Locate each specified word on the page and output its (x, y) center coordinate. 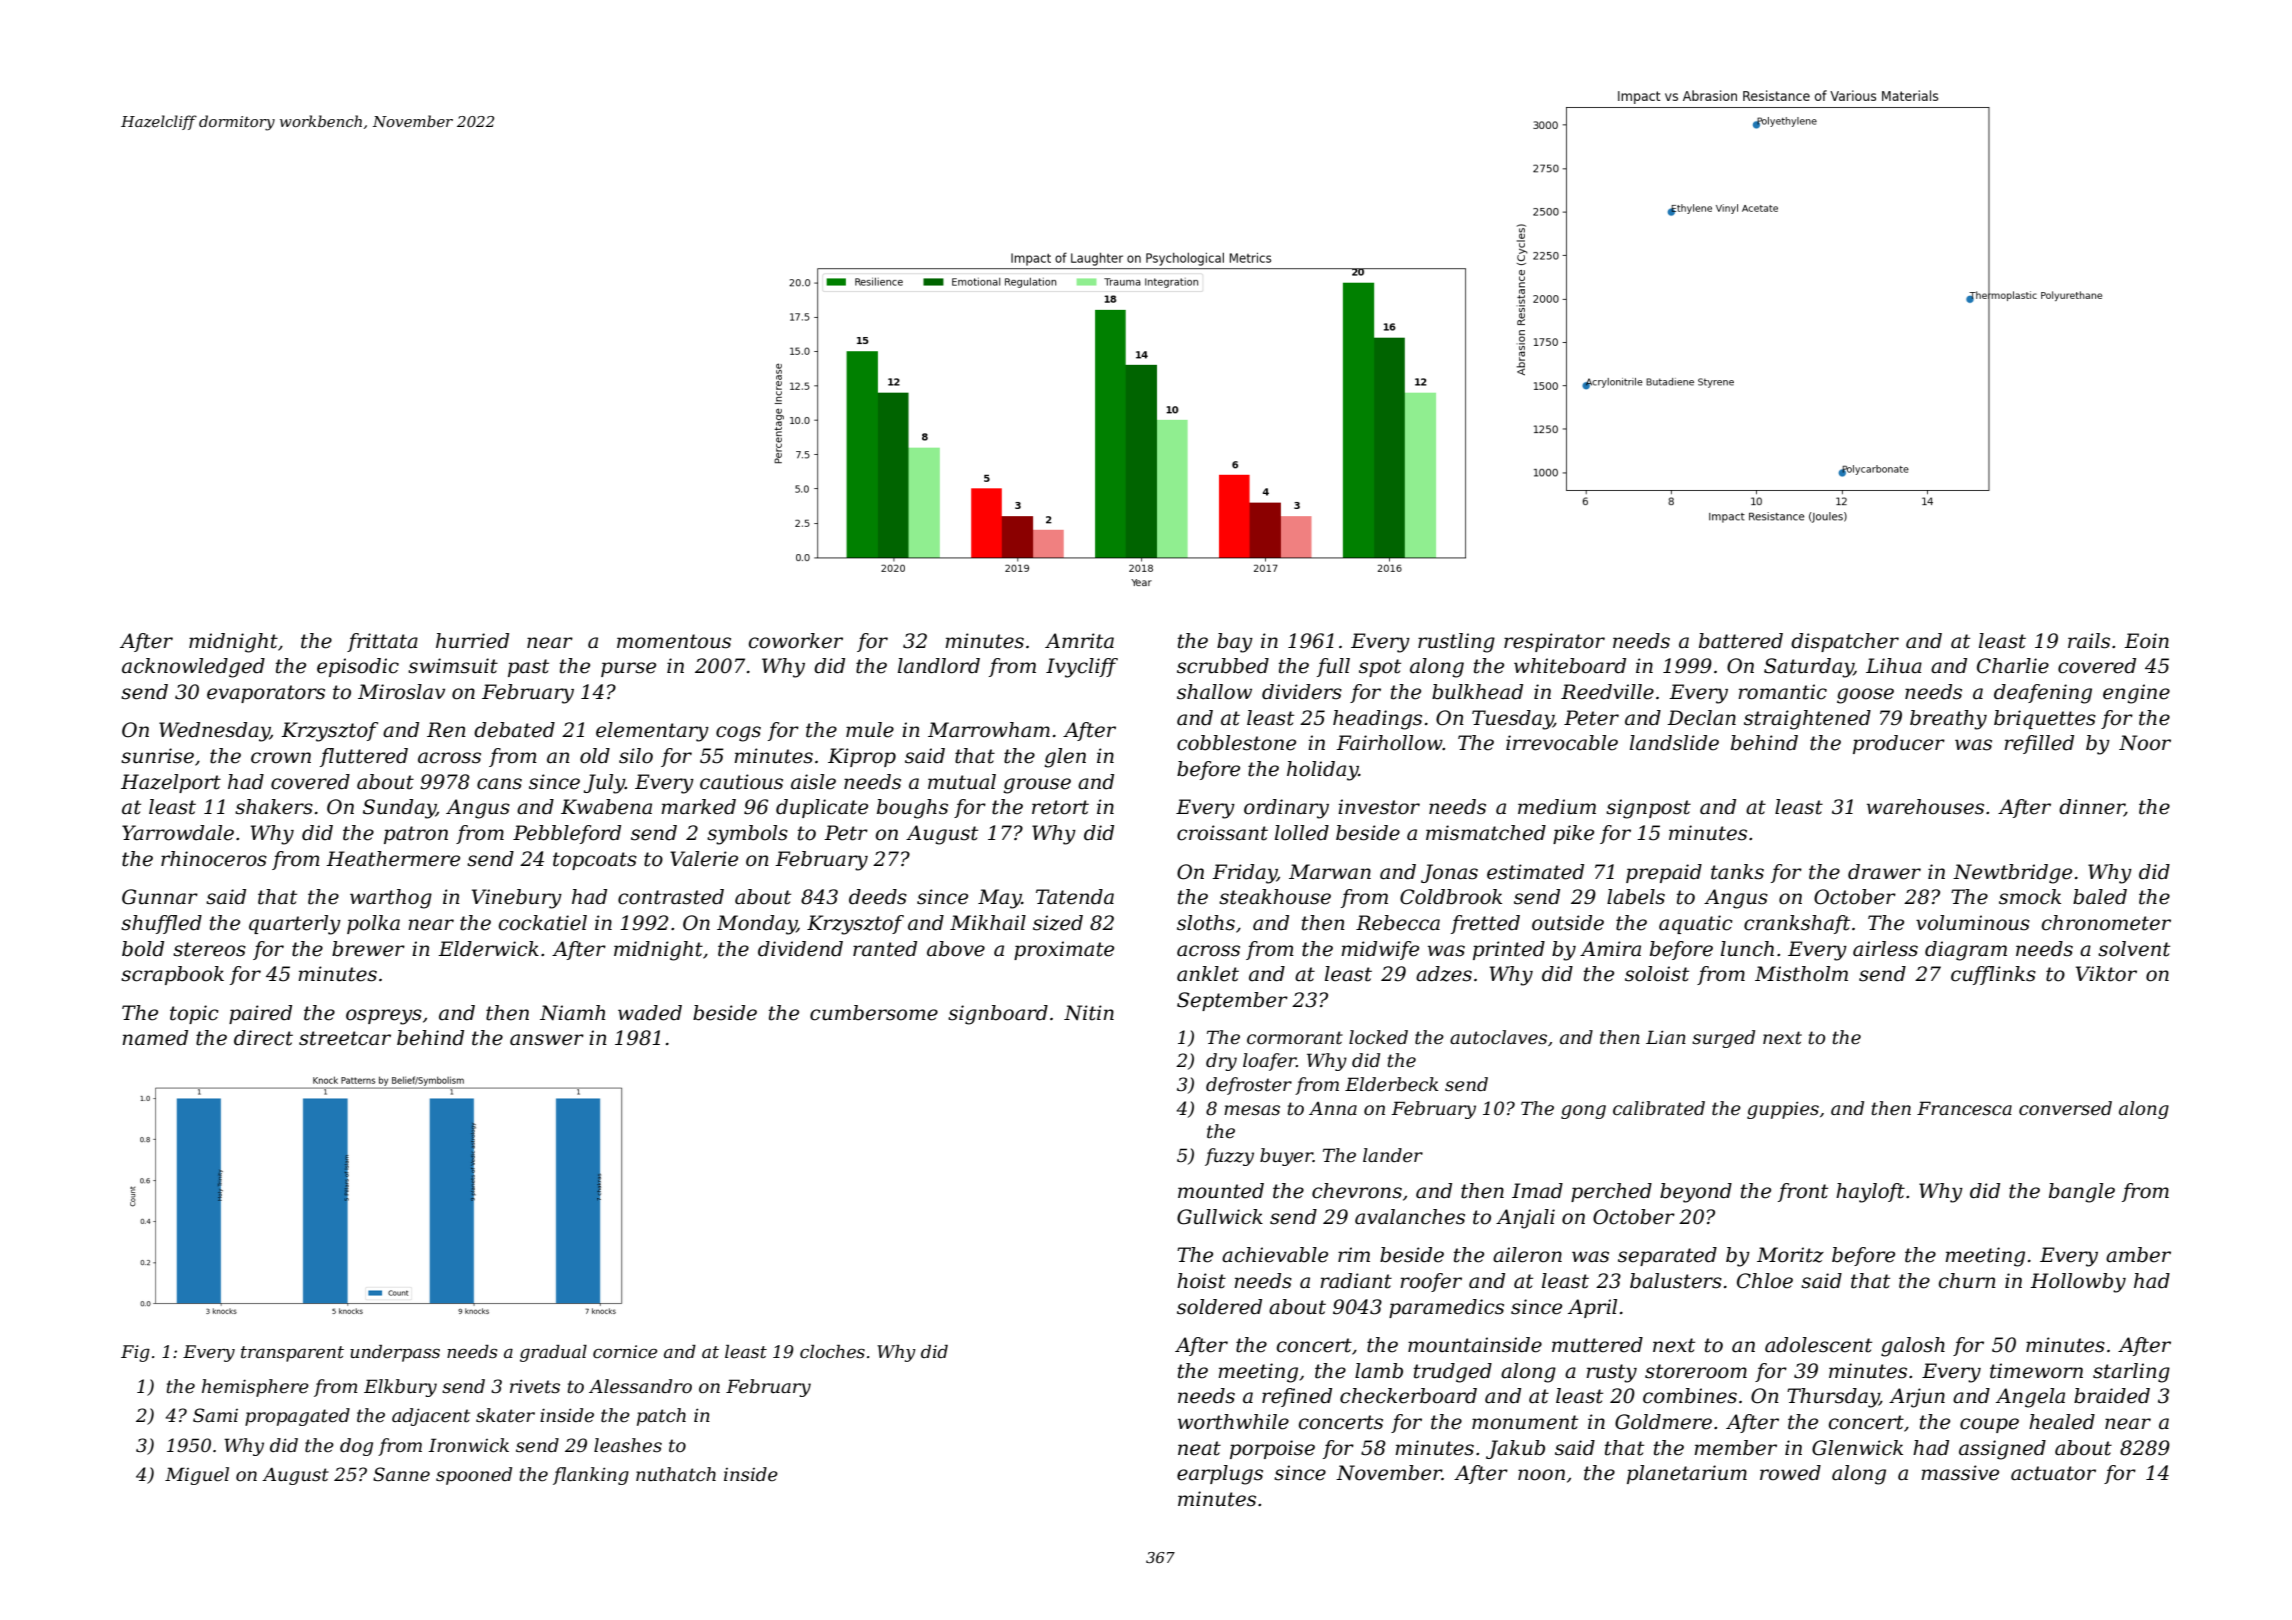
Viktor (2106, 974)
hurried (472, 641)
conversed (2065, 1108)
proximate (1064, 950)
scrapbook (172, 975)
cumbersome (874, 1013)
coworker (796, 641)
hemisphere (255, 1388)
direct (263, 1038)
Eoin (2146, 641)
